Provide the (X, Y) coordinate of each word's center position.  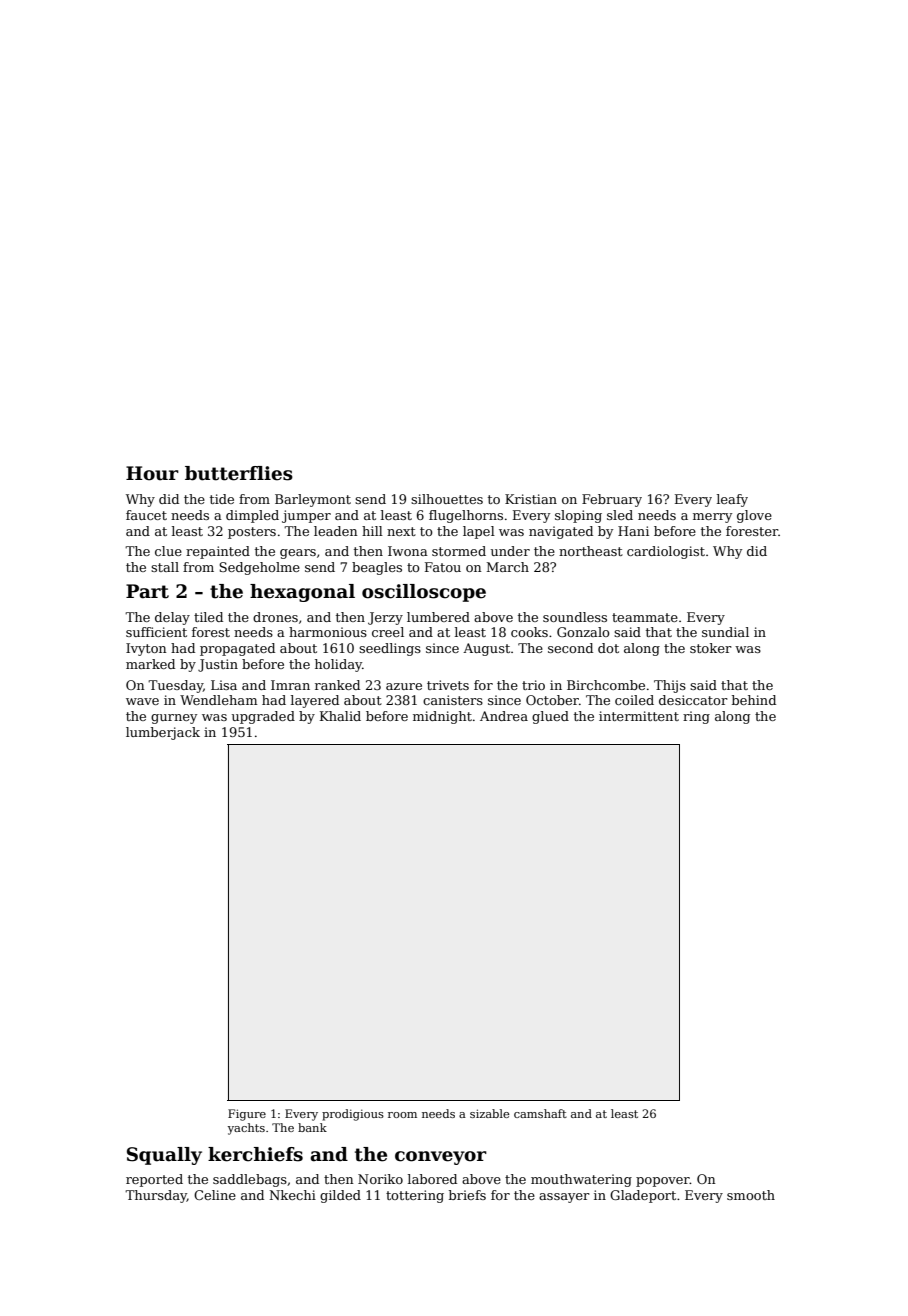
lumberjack (163, 733)
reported (154, 1180)
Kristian (531, 499)
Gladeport (643, 1196)
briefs (467, 1195)
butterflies (239, 473)
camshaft (540, 1113)
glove (754, 516)
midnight (442, 717)
